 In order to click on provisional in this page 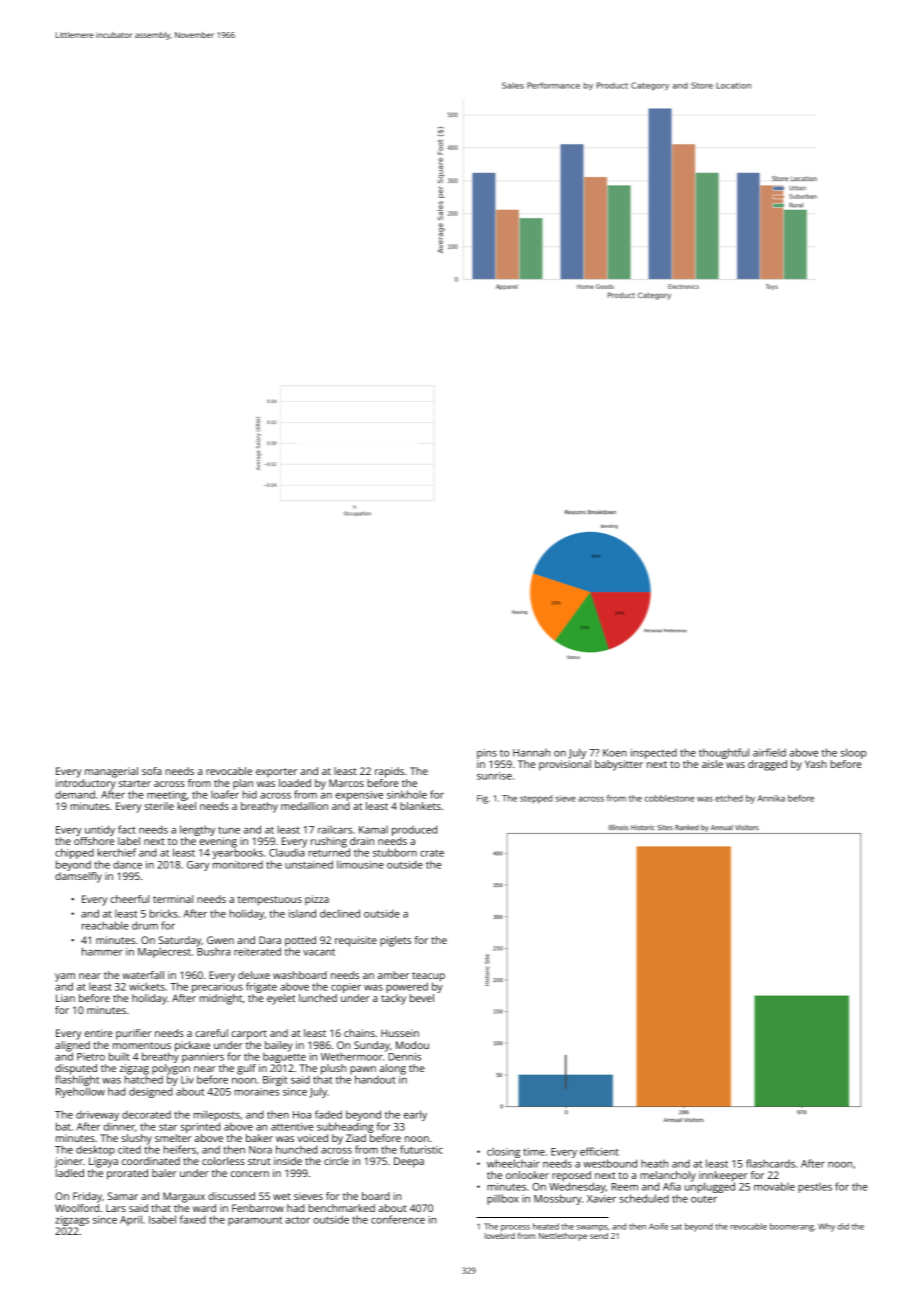, I will do `click(565, 765)`.
